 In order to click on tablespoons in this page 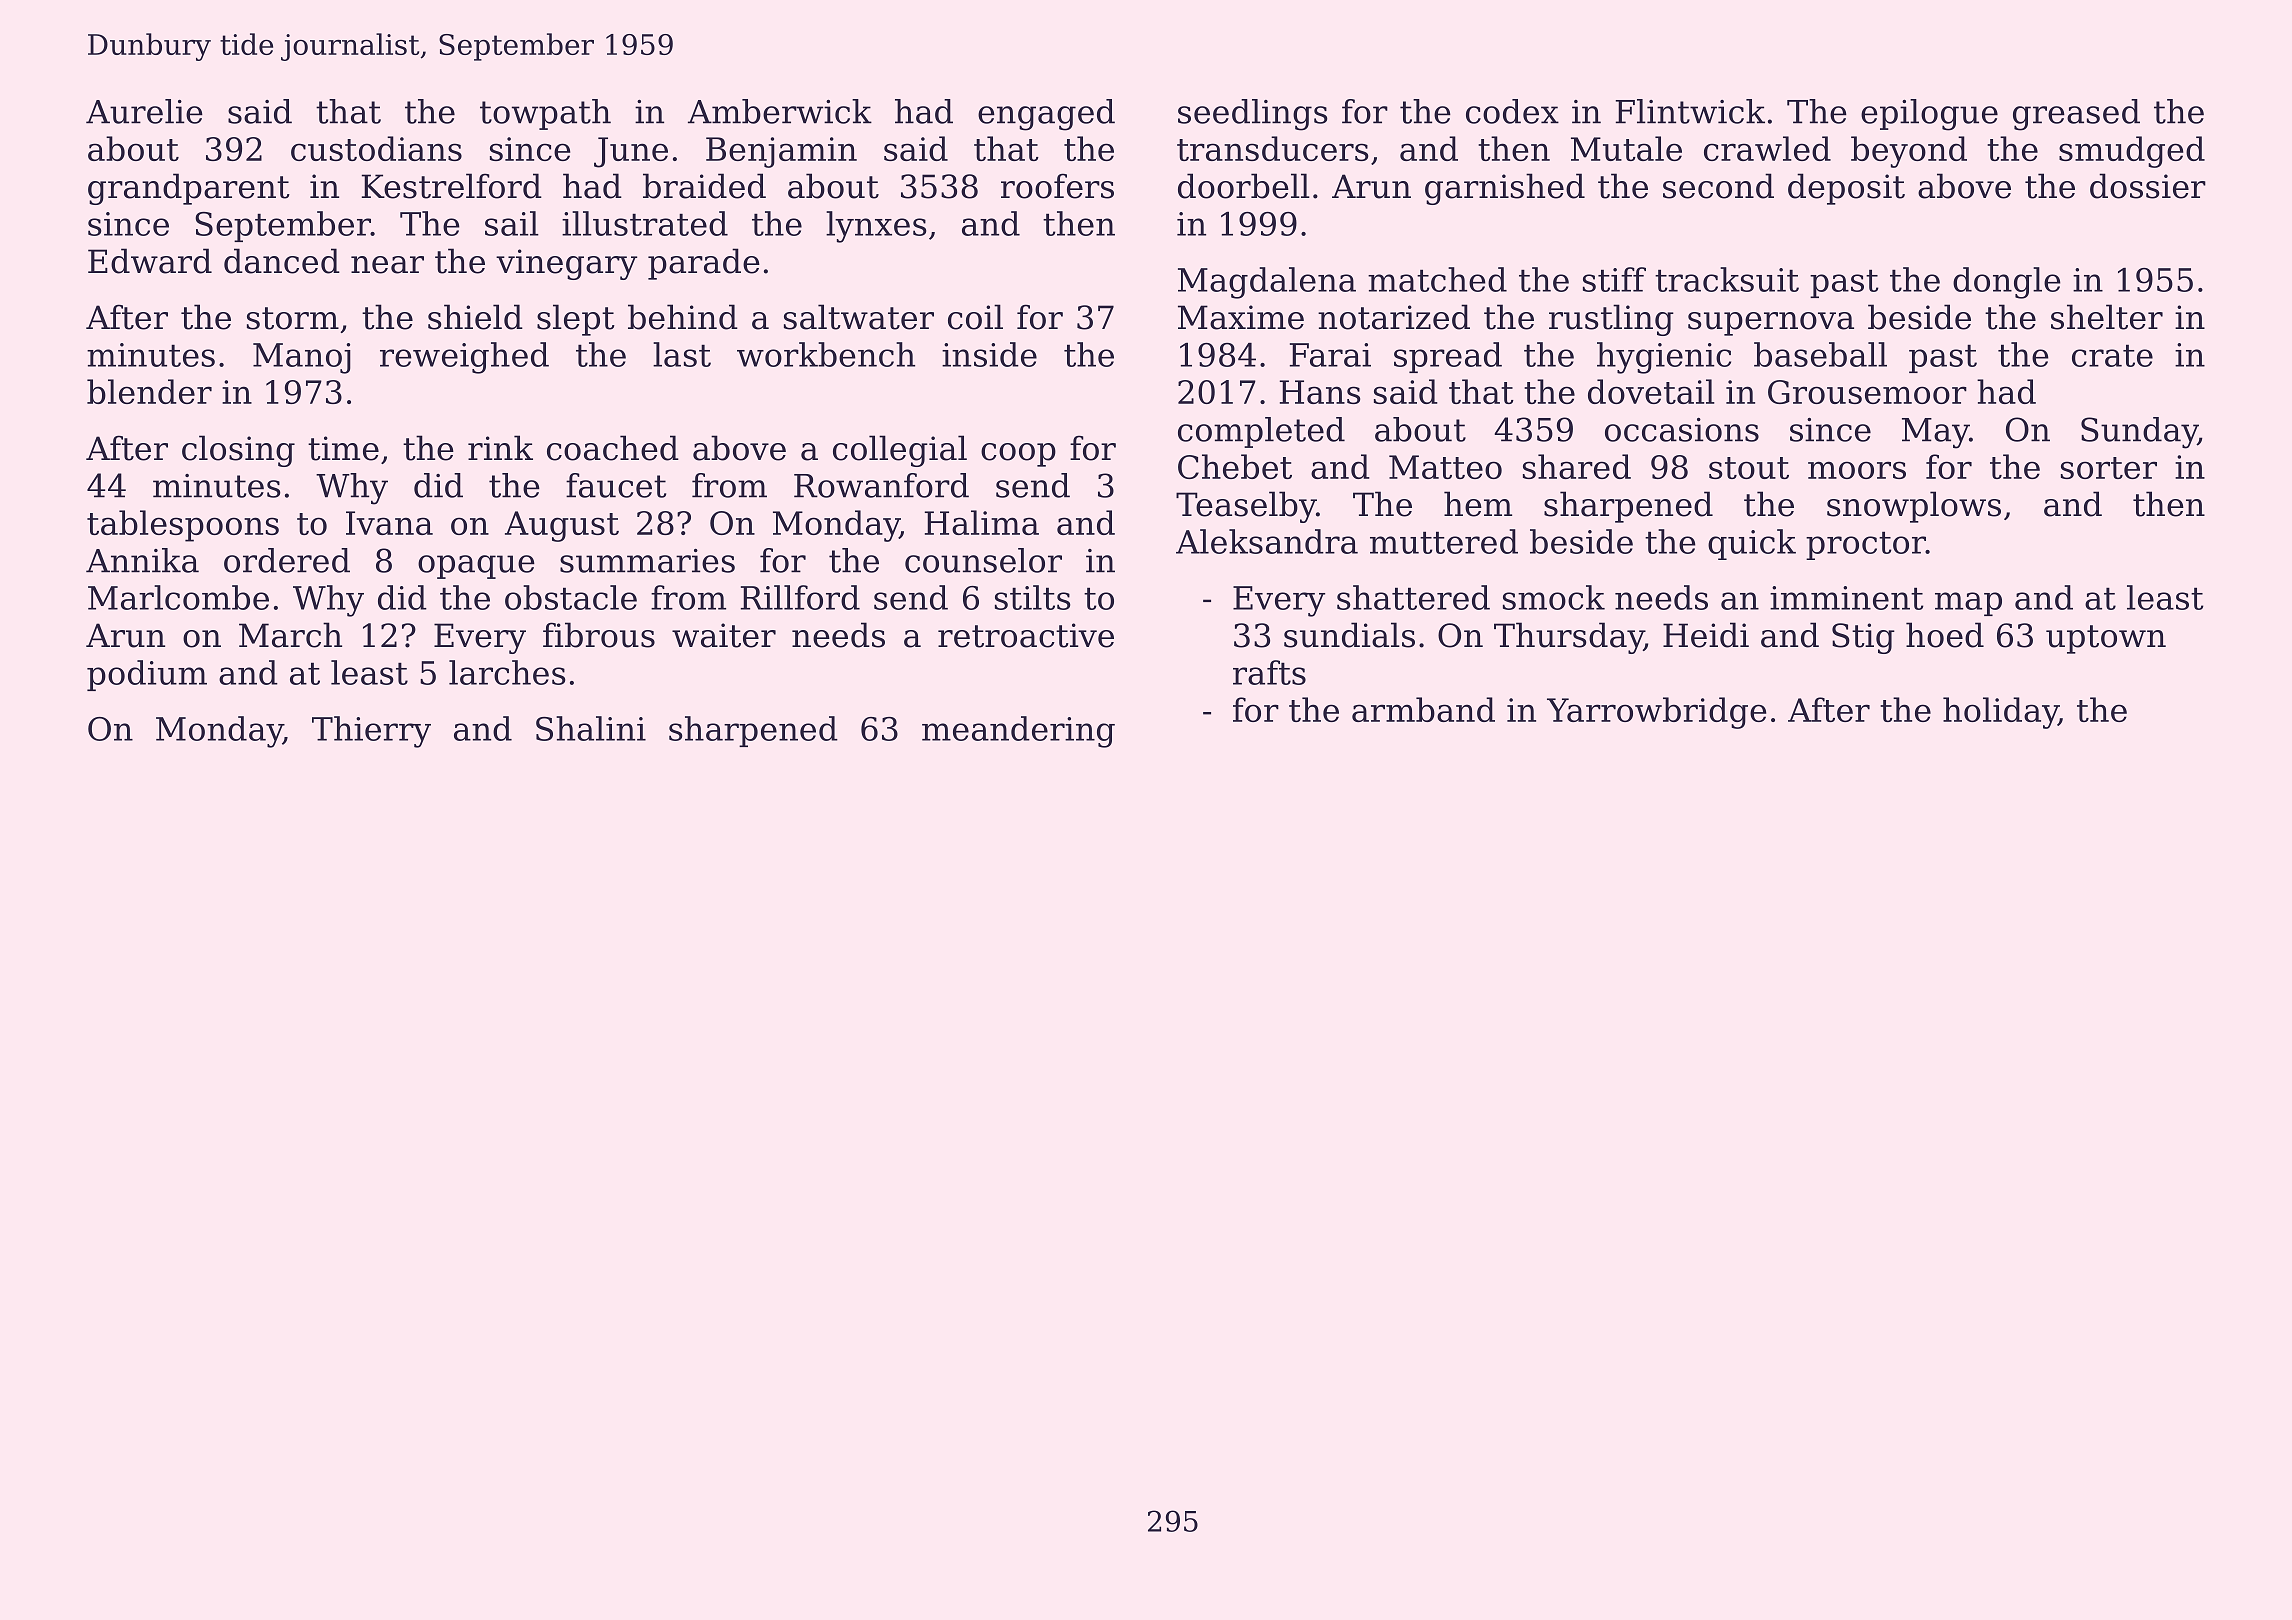, I will do `click(183, 526)`.
